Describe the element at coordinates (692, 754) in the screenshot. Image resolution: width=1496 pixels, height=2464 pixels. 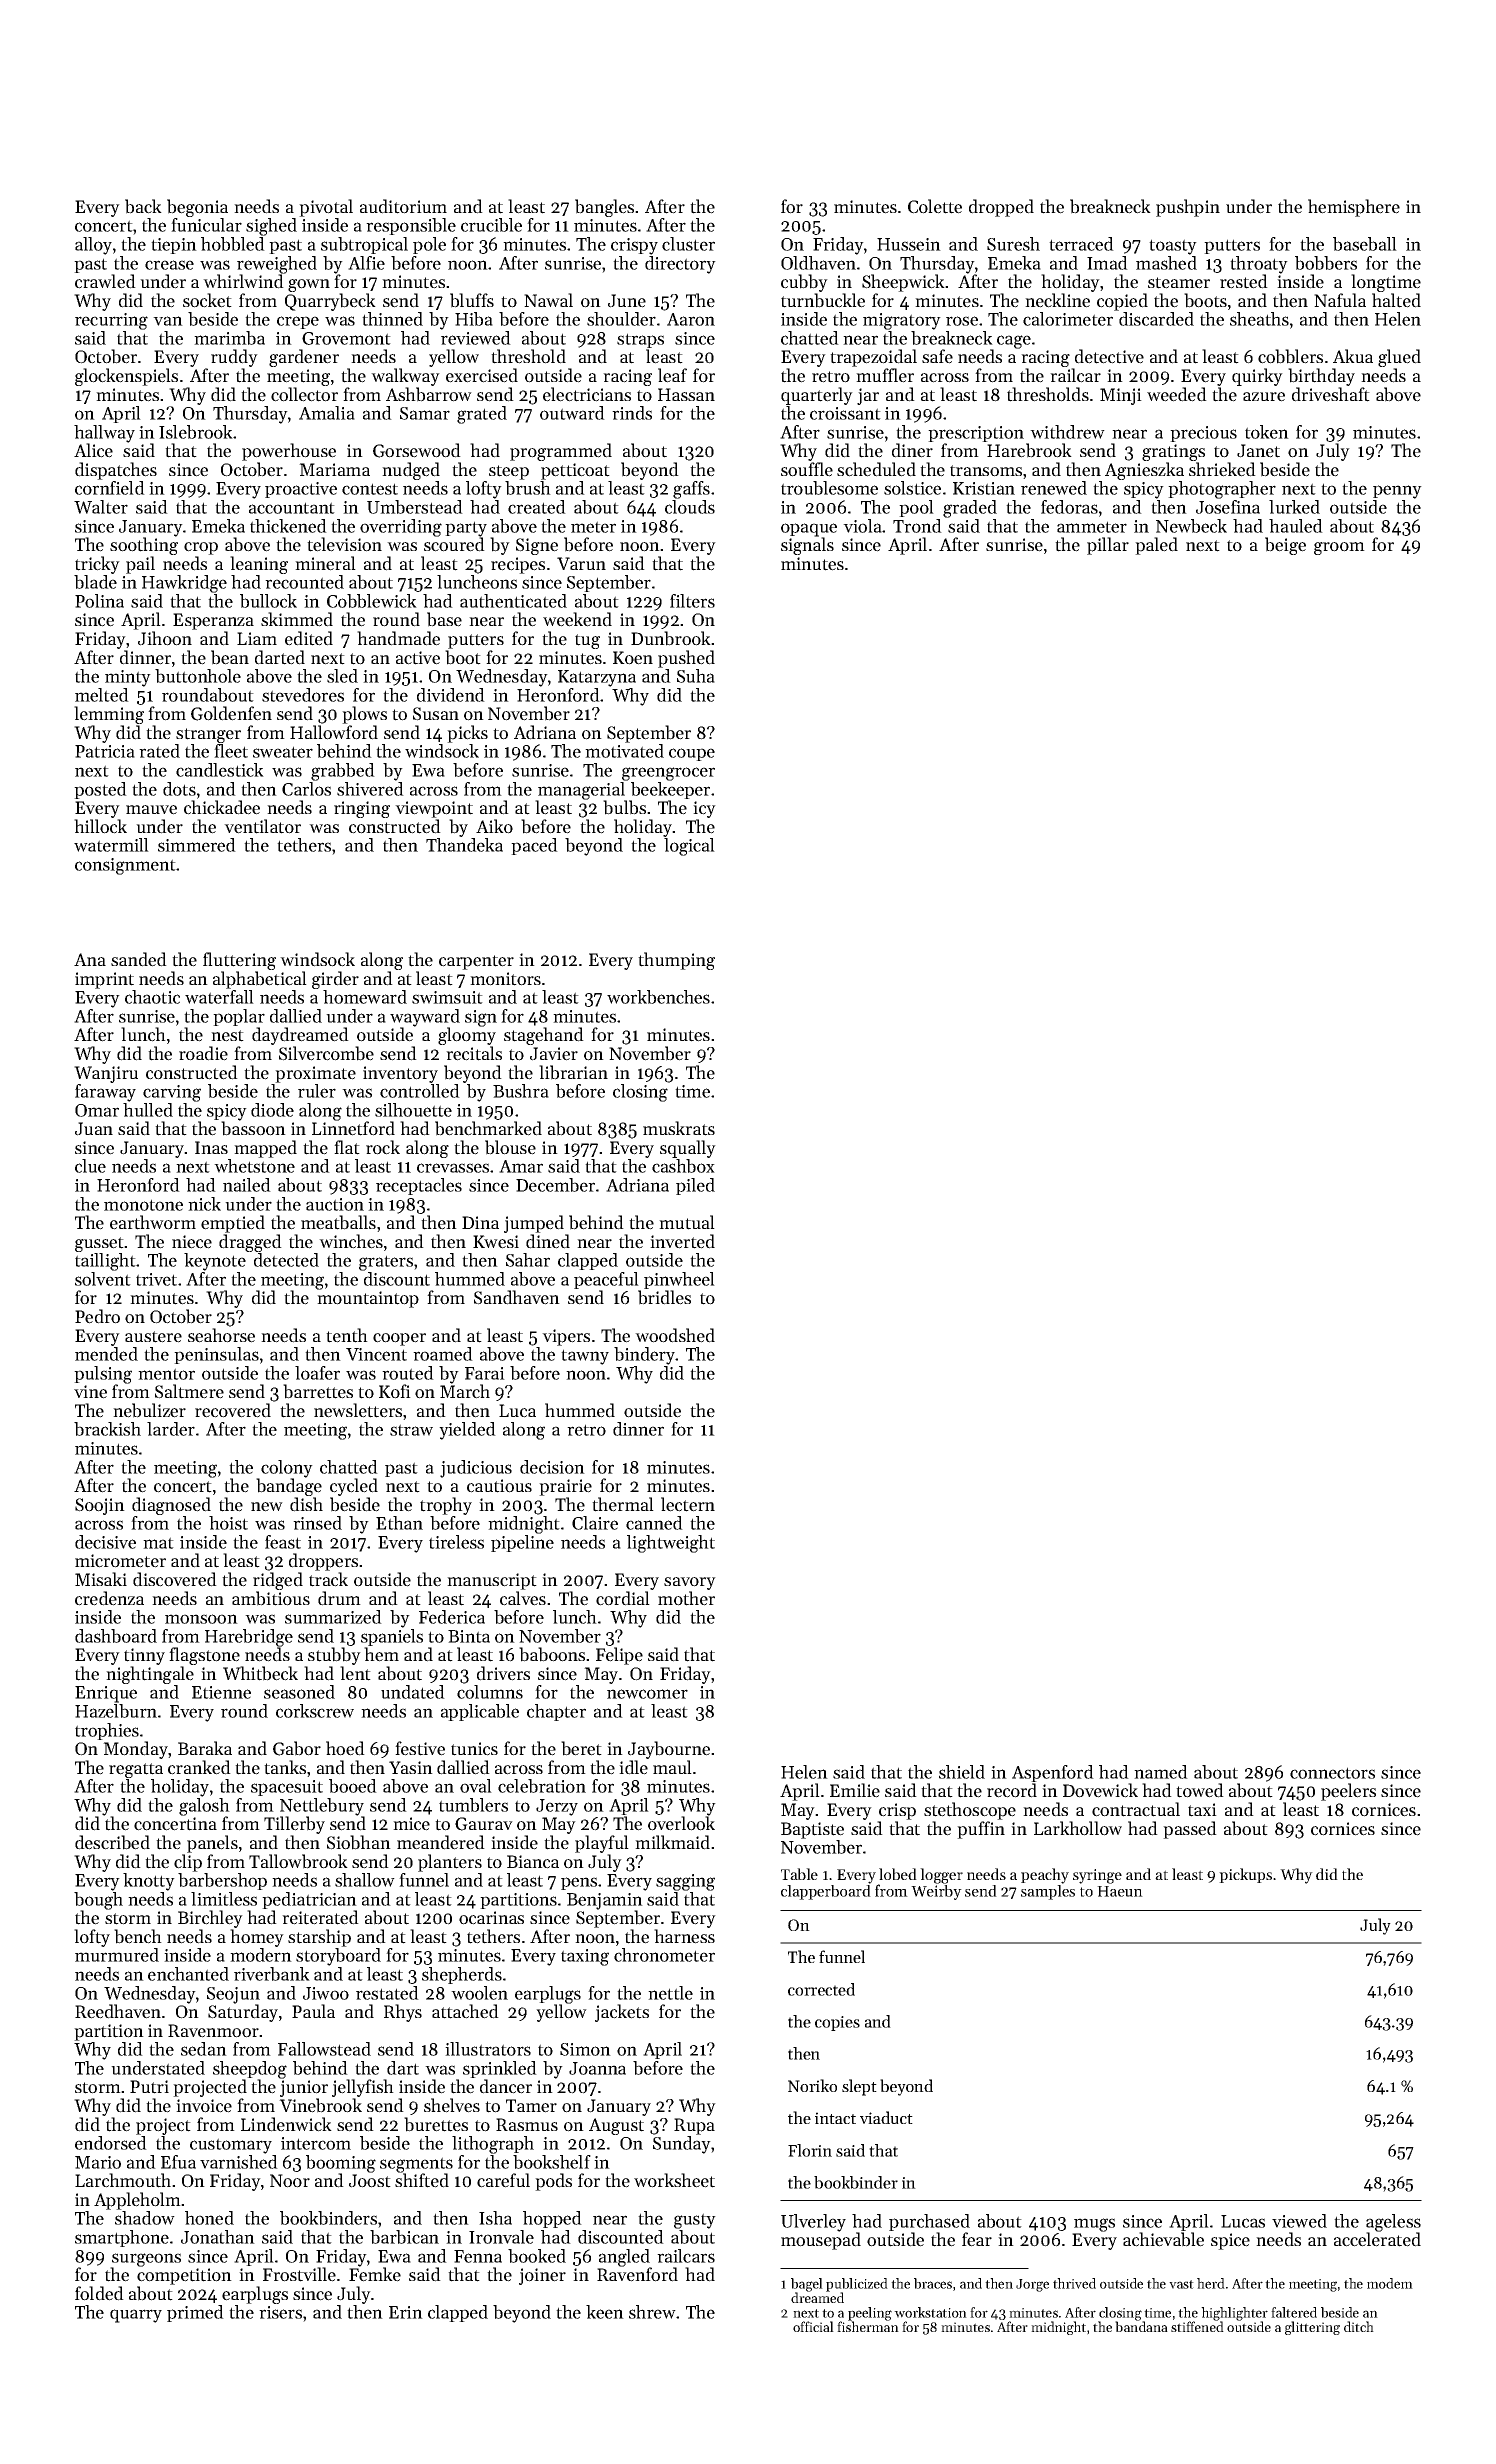
I see `coupe` at that location.
